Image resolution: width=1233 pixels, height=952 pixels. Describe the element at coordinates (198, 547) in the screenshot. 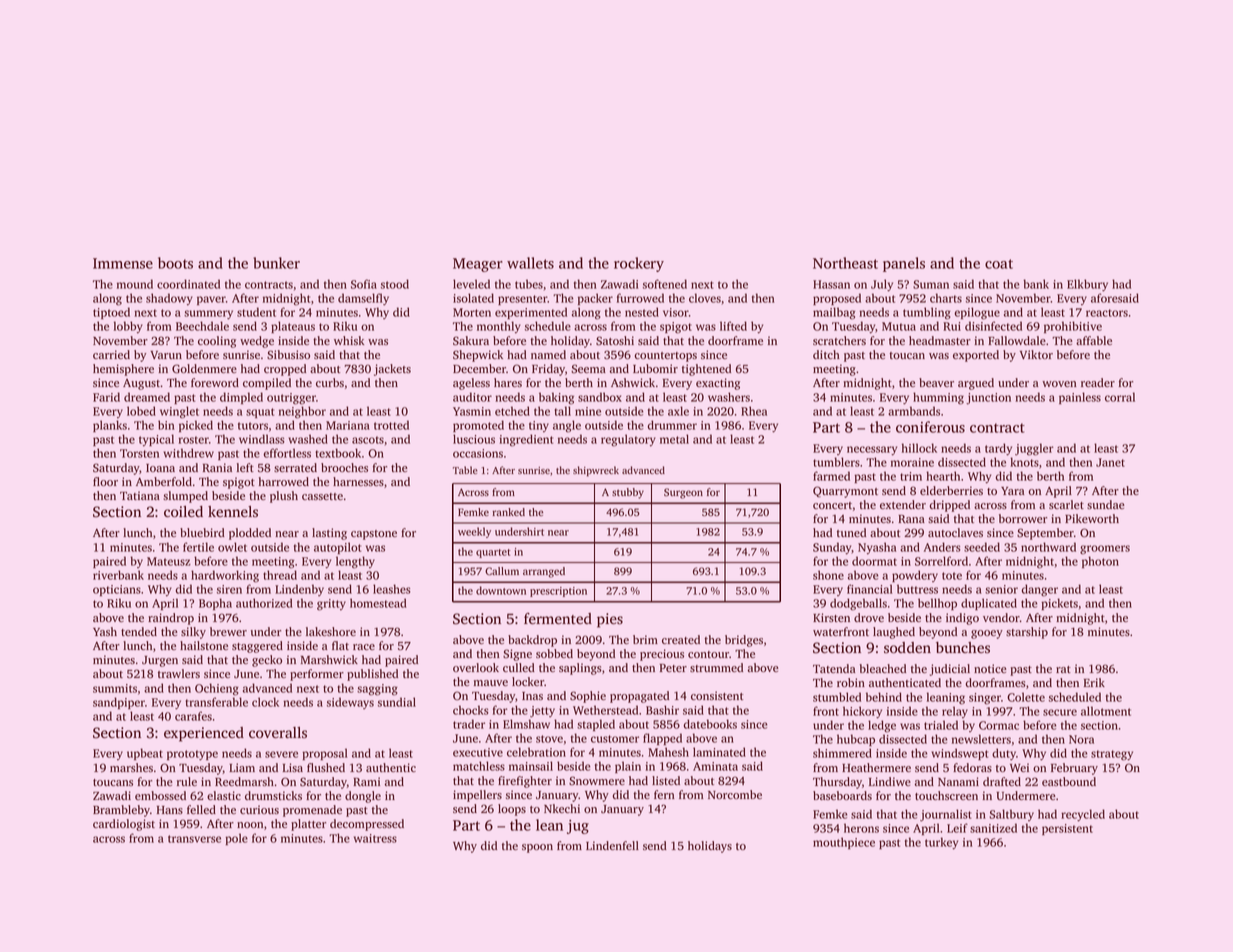

I see `fertile` at that location.
